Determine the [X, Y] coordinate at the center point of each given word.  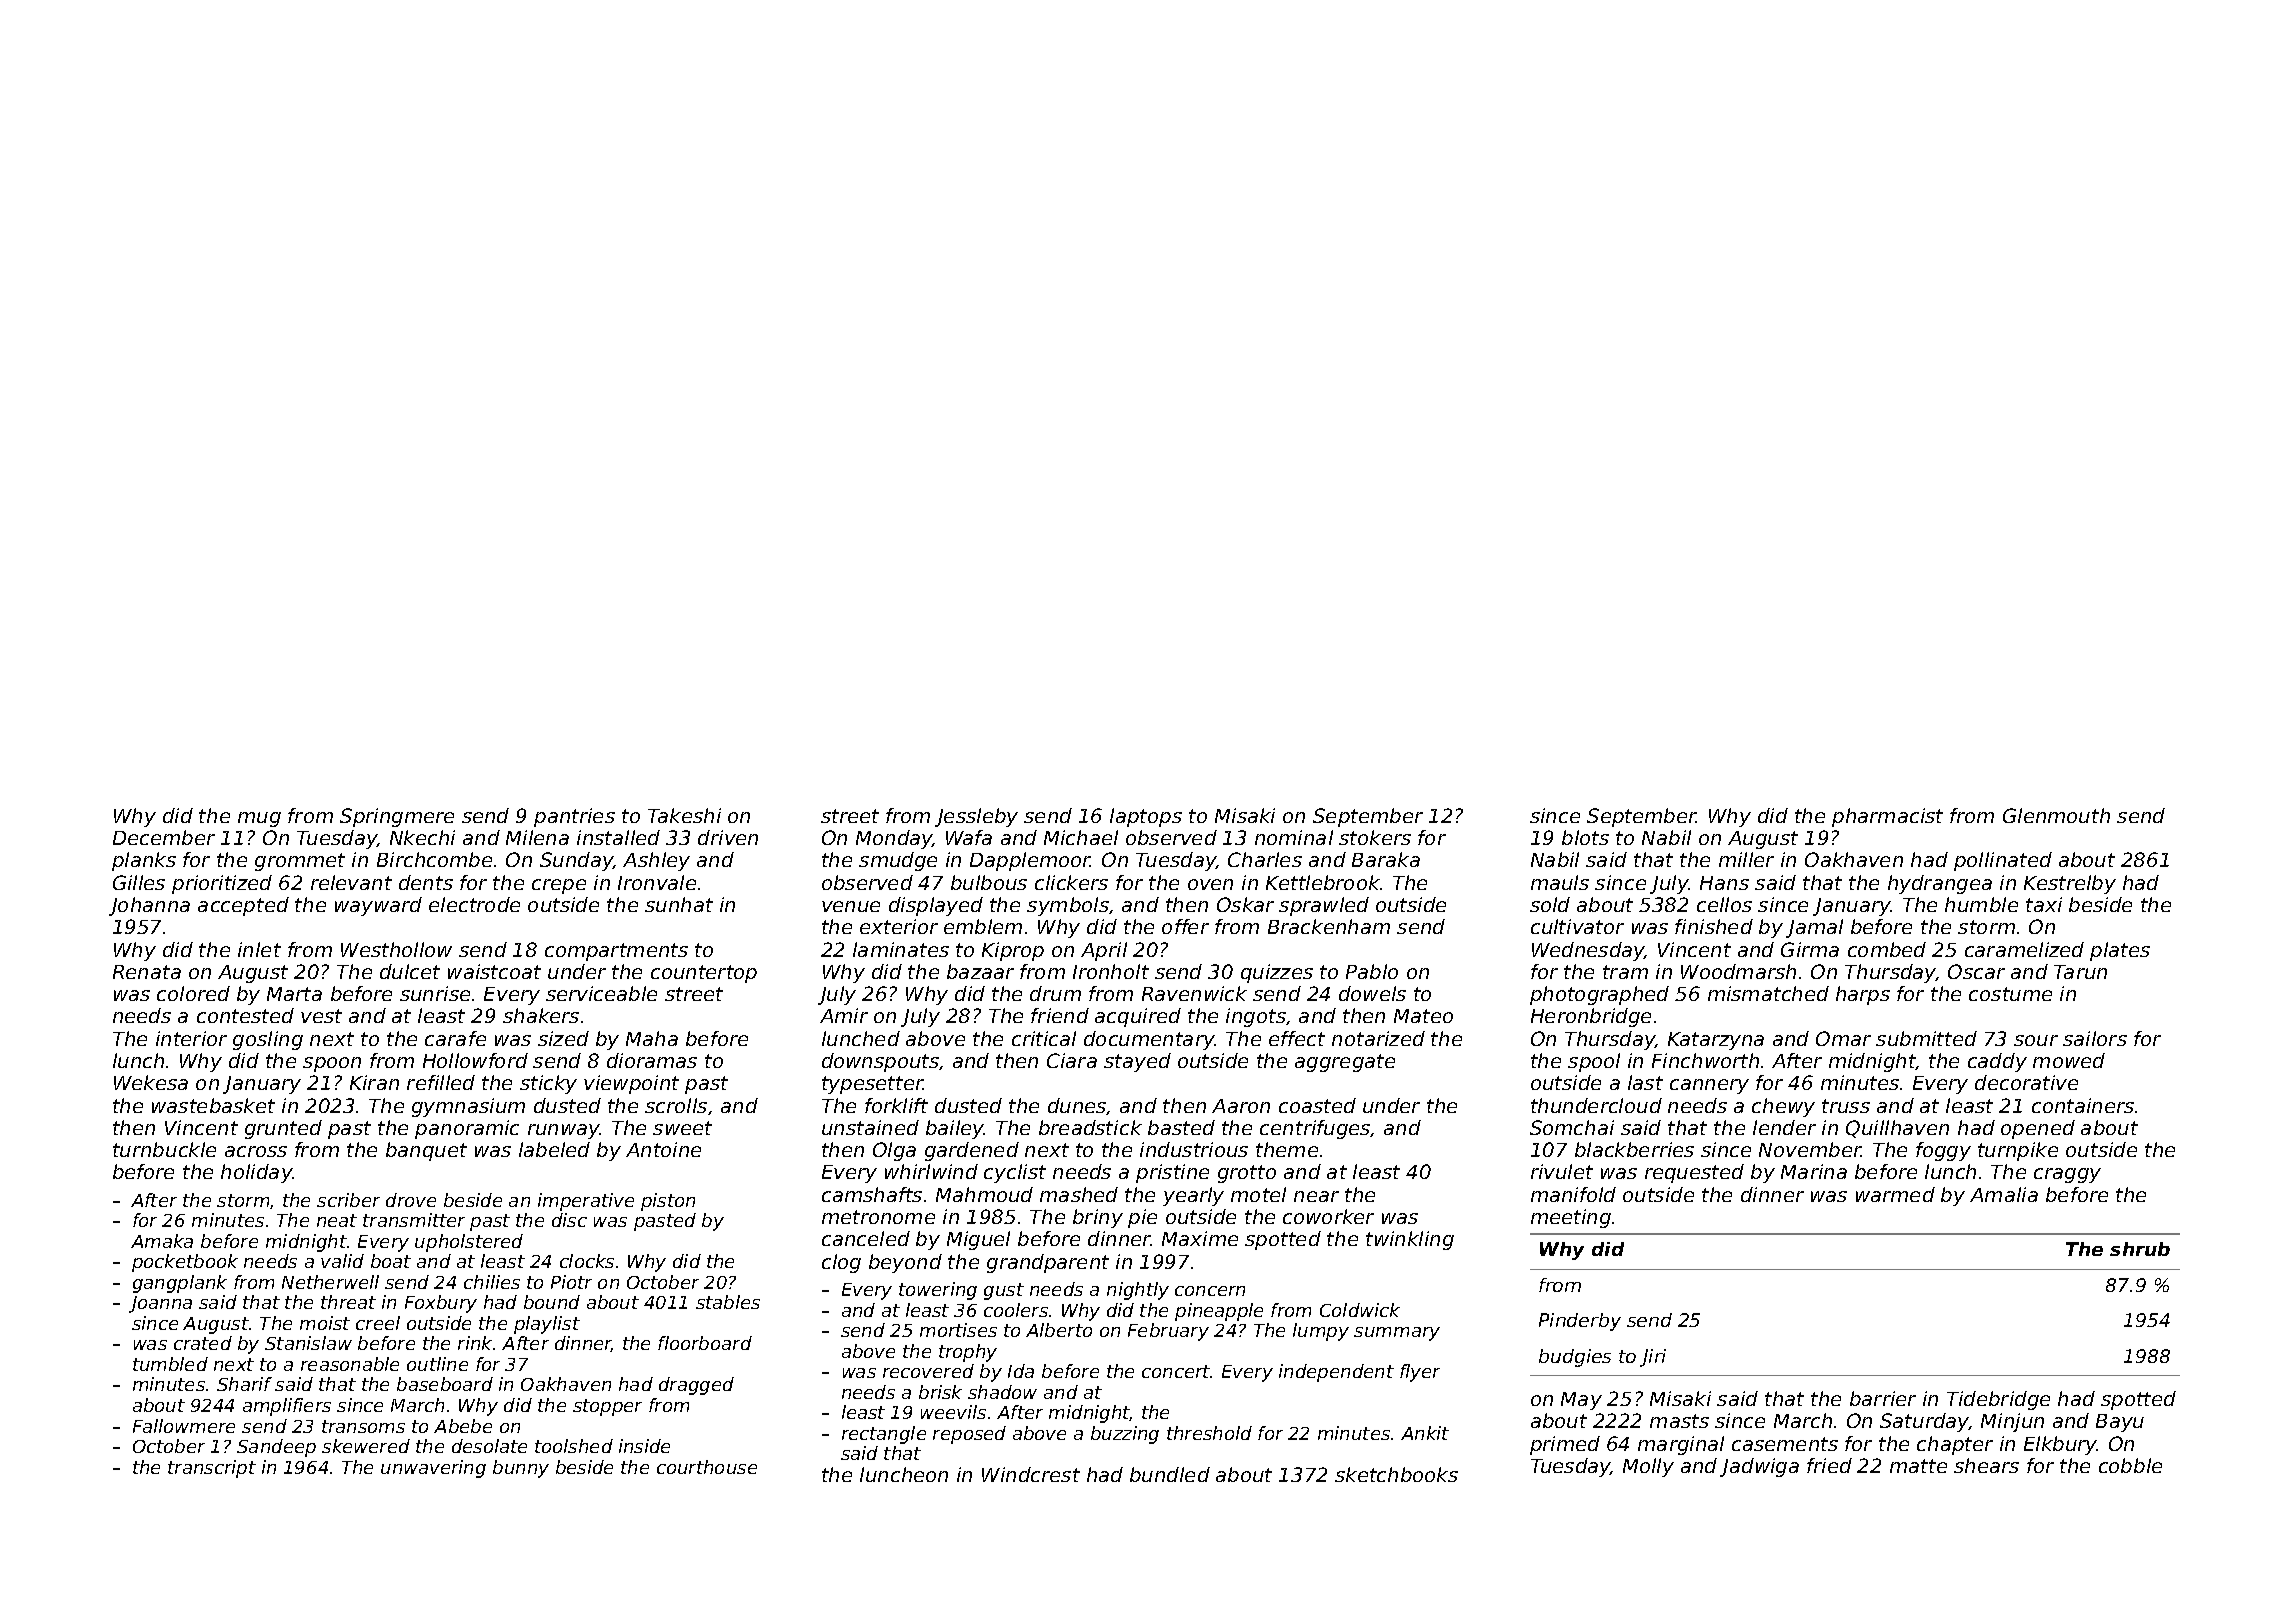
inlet [259, 949]
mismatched [1768, 993]
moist [325, 1323]
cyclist [1015, 1173]
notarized [1378, 1038]
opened [2038, 1129]
